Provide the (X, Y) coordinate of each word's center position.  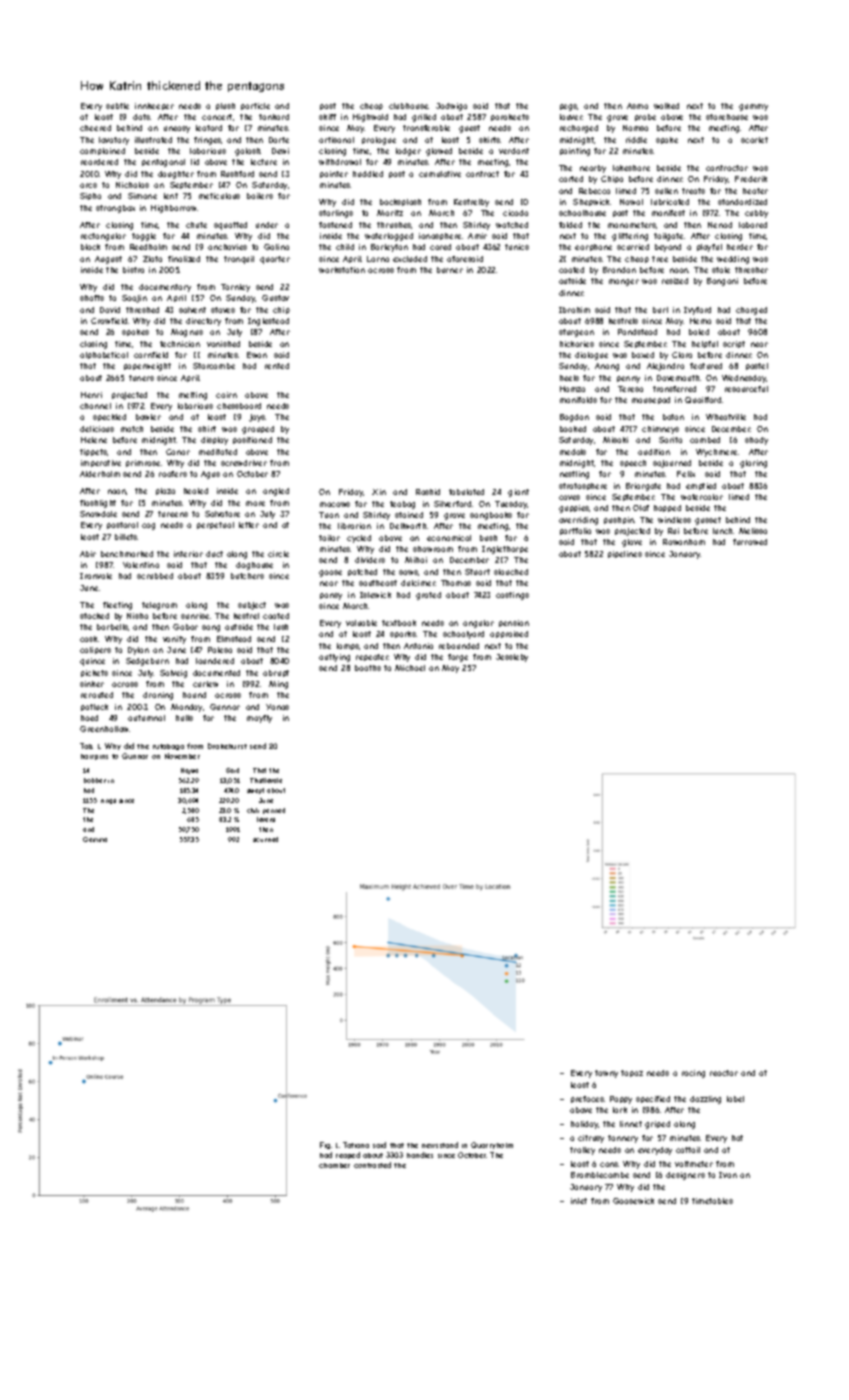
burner (450, 270)
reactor (724, 1073)
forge (458, 658)
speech (633, 463)
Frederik (751, 179)
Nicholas (132, 185)
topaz (632, 1073)
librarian (354, 526)
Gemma (95, 839)
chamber (334, 1165)
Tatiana (356, 1145)
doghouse (254, 566)
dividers (370, 560)
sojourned (672, 464)
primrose (143, 463)
